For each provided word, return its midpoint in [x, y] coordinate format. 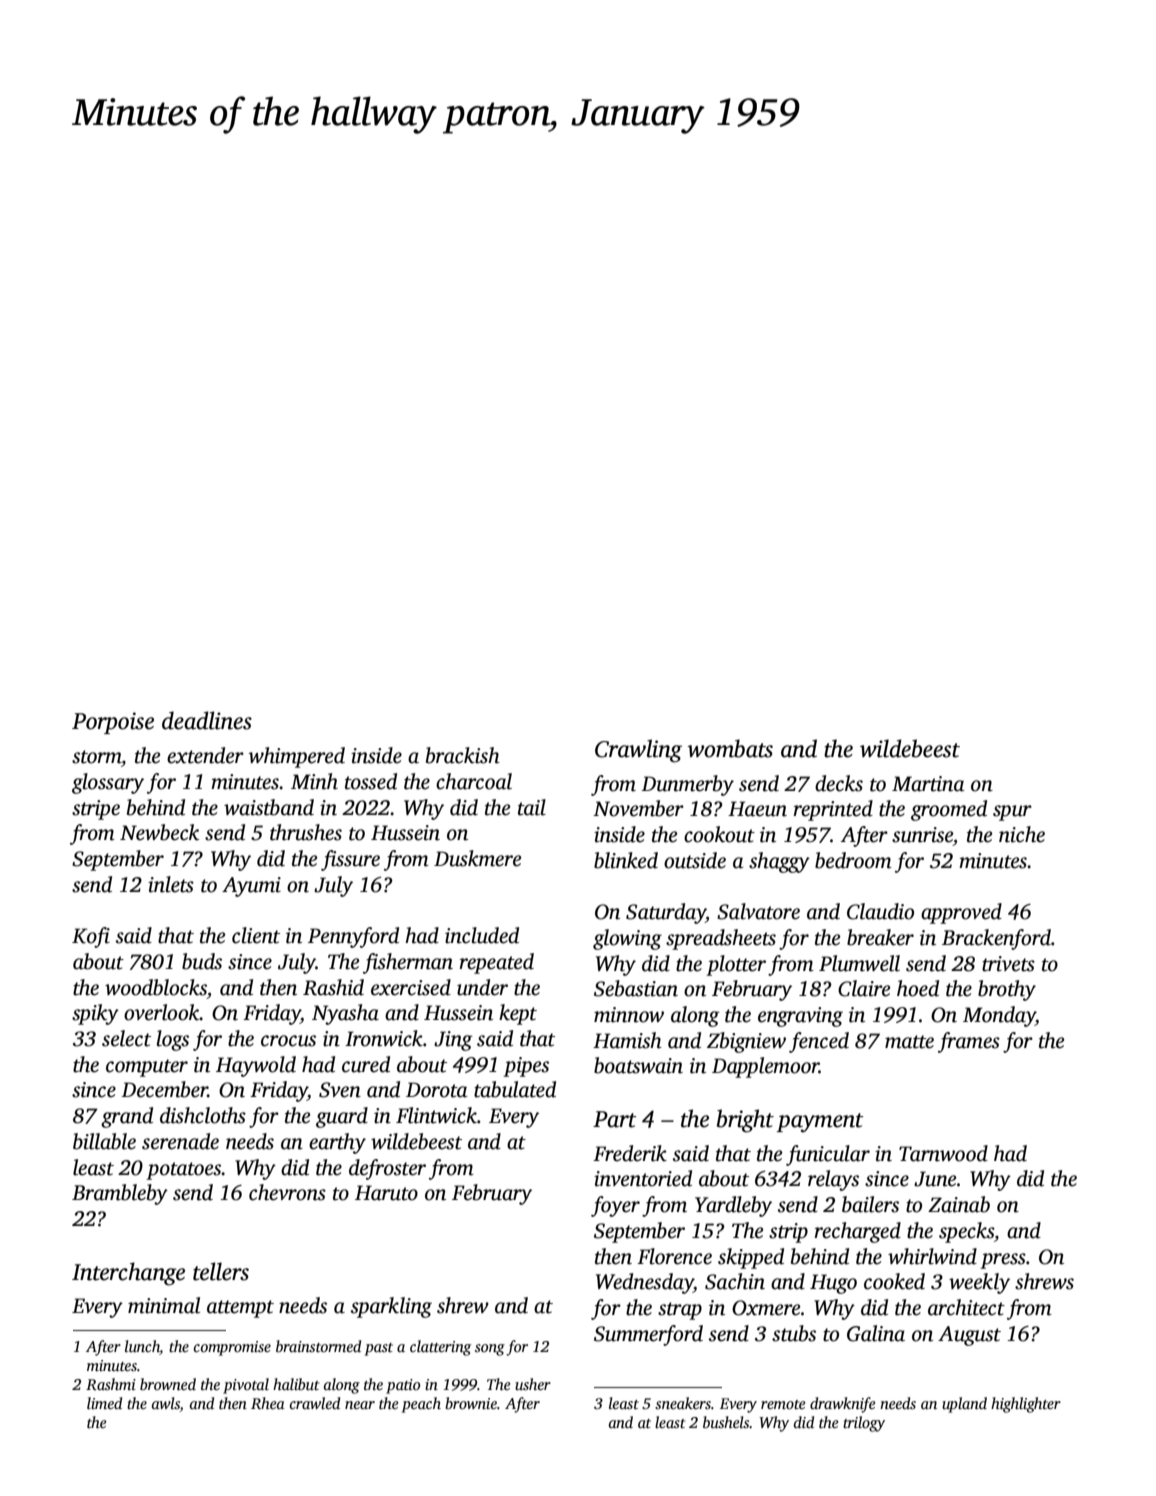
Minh [314, 781]
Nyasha [345, 1014]
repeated [497, 963]
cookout [719, 834]
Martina [928, 784]
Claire [864, 988]
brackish [463, 755]
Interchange [128, 1274]
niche [1022, 834]
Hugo [833, 1284]
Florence [674, 1256]
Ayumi [251, 887]
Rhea [268, 1403]
